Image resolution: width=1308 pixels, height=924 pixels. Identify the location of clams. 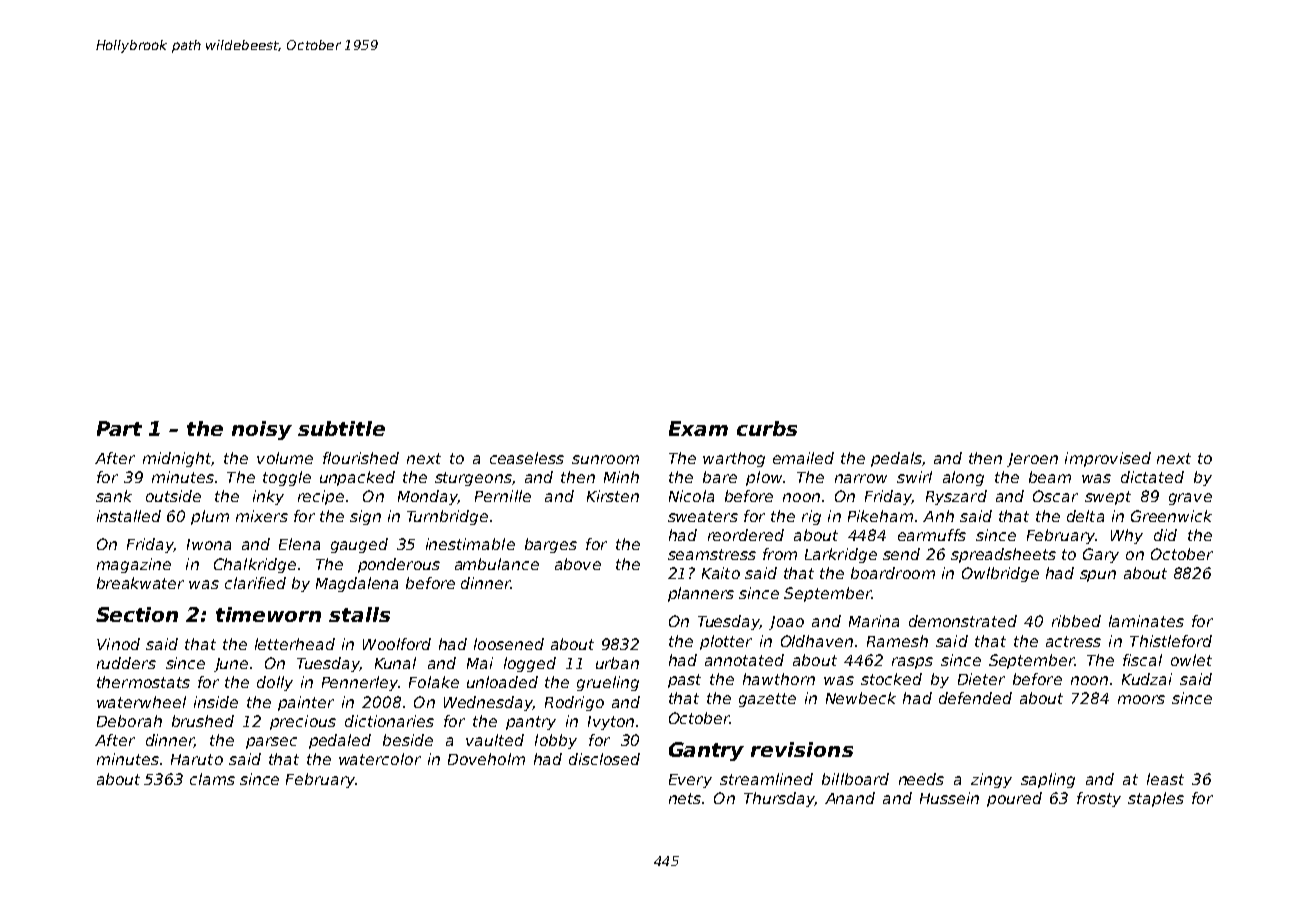
(212, 779).
